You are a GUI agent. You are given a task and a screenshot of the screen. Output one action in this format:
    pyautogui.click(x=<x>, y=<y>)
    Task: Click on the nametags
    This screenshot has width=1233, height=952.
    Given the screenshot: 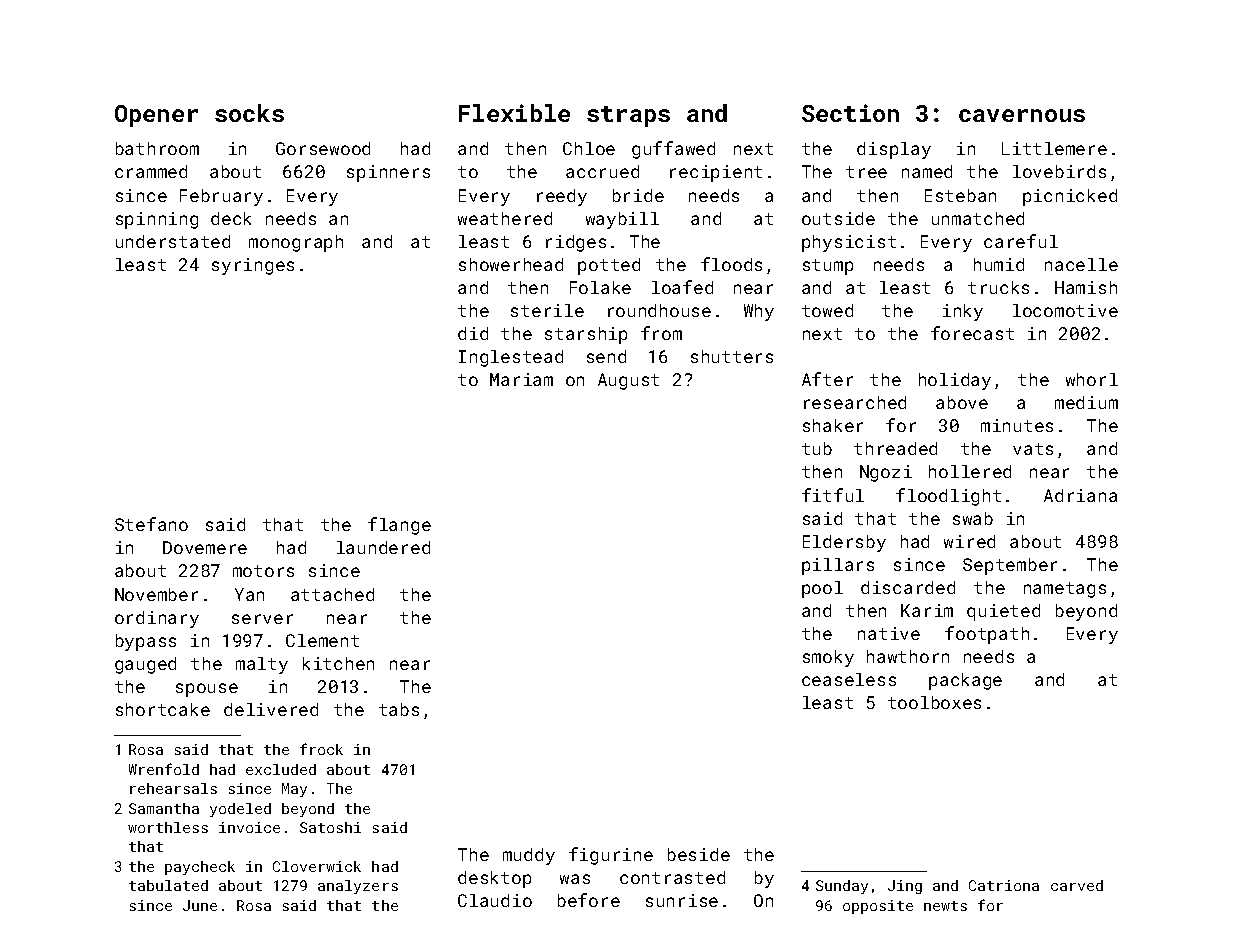 What is the action you would take?
    pyautogui.click(x=1065, y=590)
